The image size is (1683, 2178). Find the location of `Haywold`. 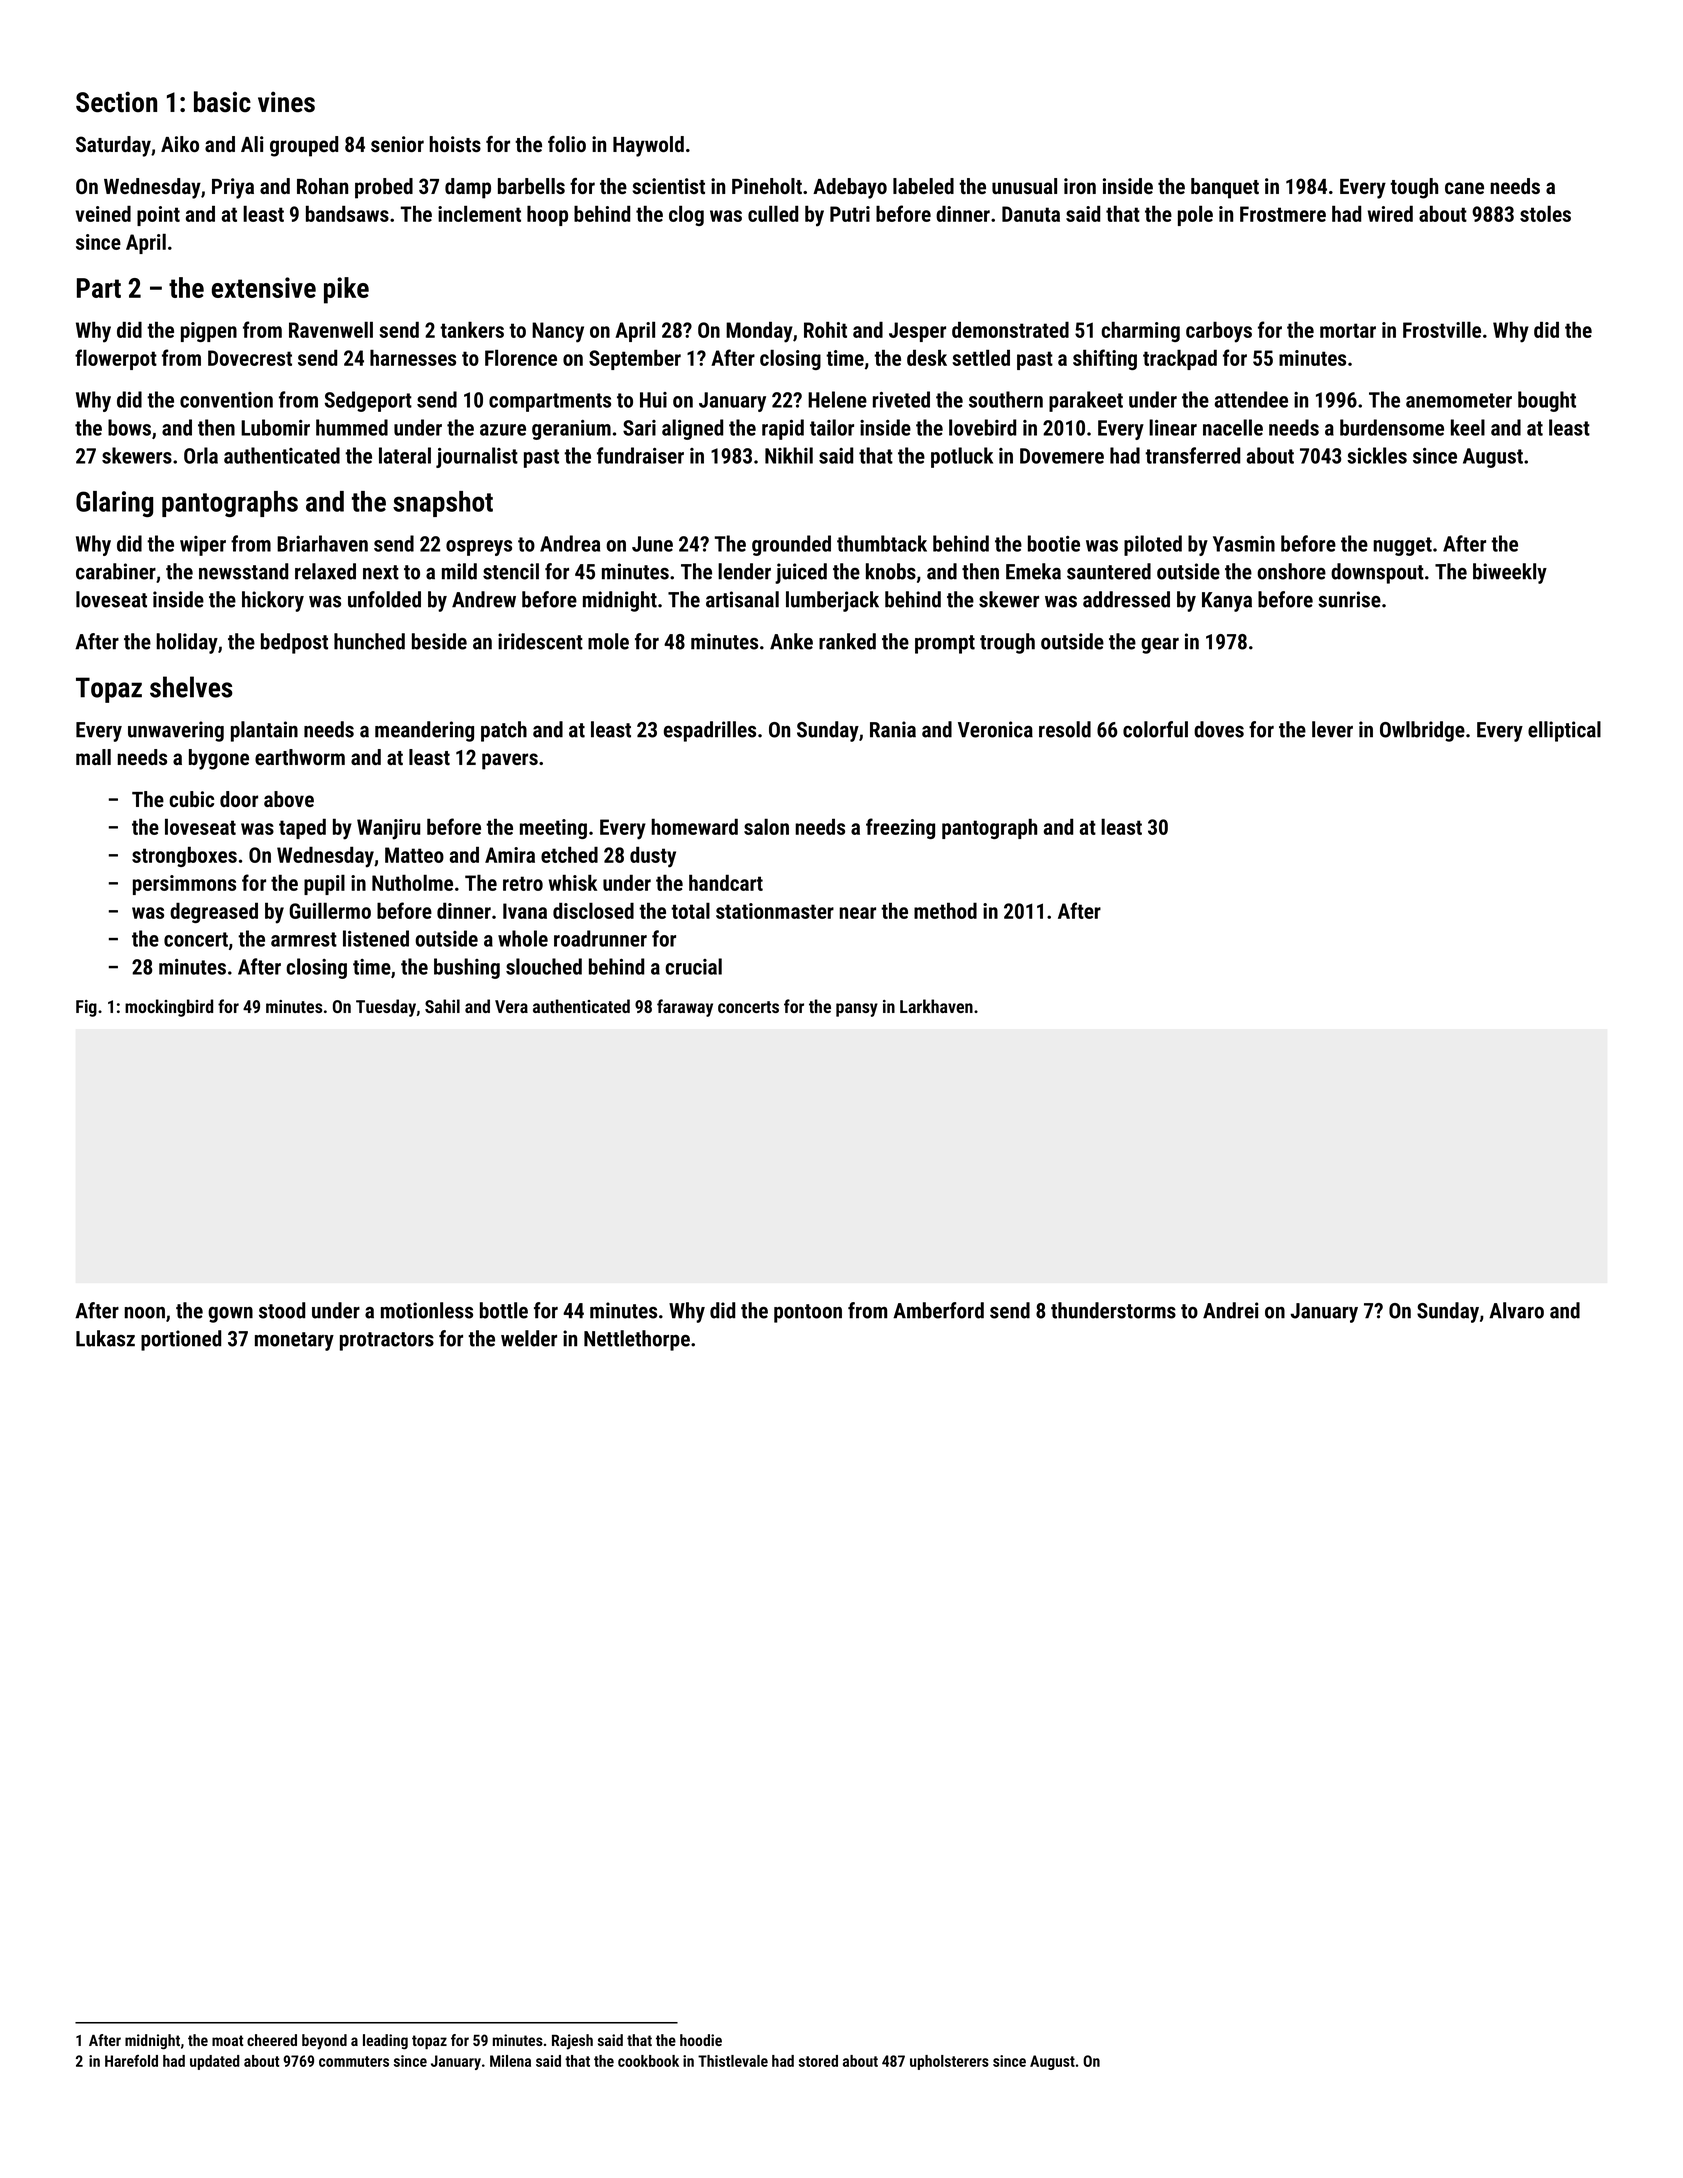

Haywold is located at coordinates (648, 146).
